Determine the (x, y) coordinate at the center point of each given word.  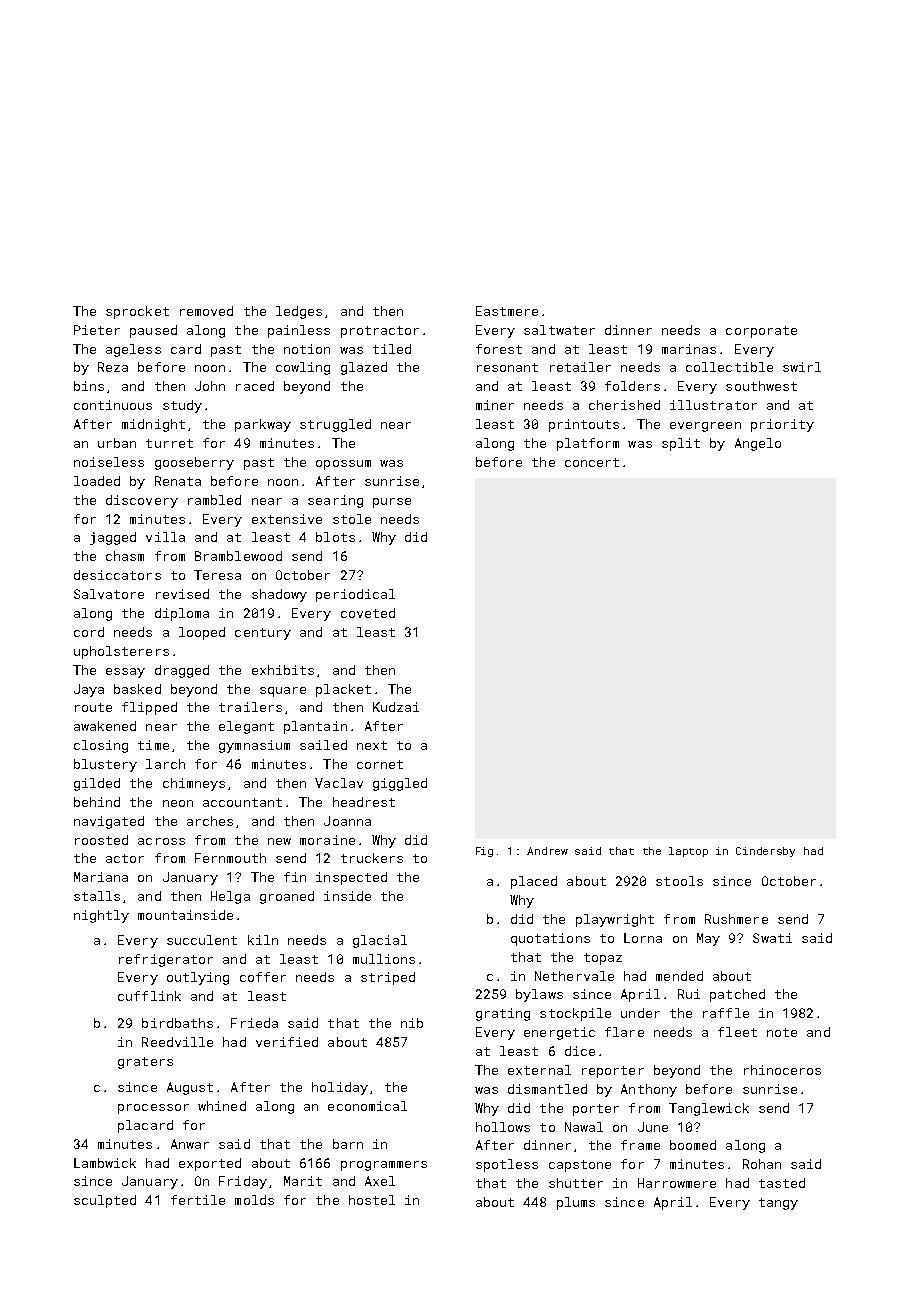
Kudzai (396, 707)
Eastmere (507, 311)
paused (153, 331)
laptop (688, 852)
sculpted (105, 1201)
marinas (689, 349)
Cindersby (765, 852)
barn (348, 1144)
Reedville (177, 1042)
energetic (559, 1033)
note (782, 1032)
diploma (182, 614)
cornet (380, 764)
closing (101, 746)
